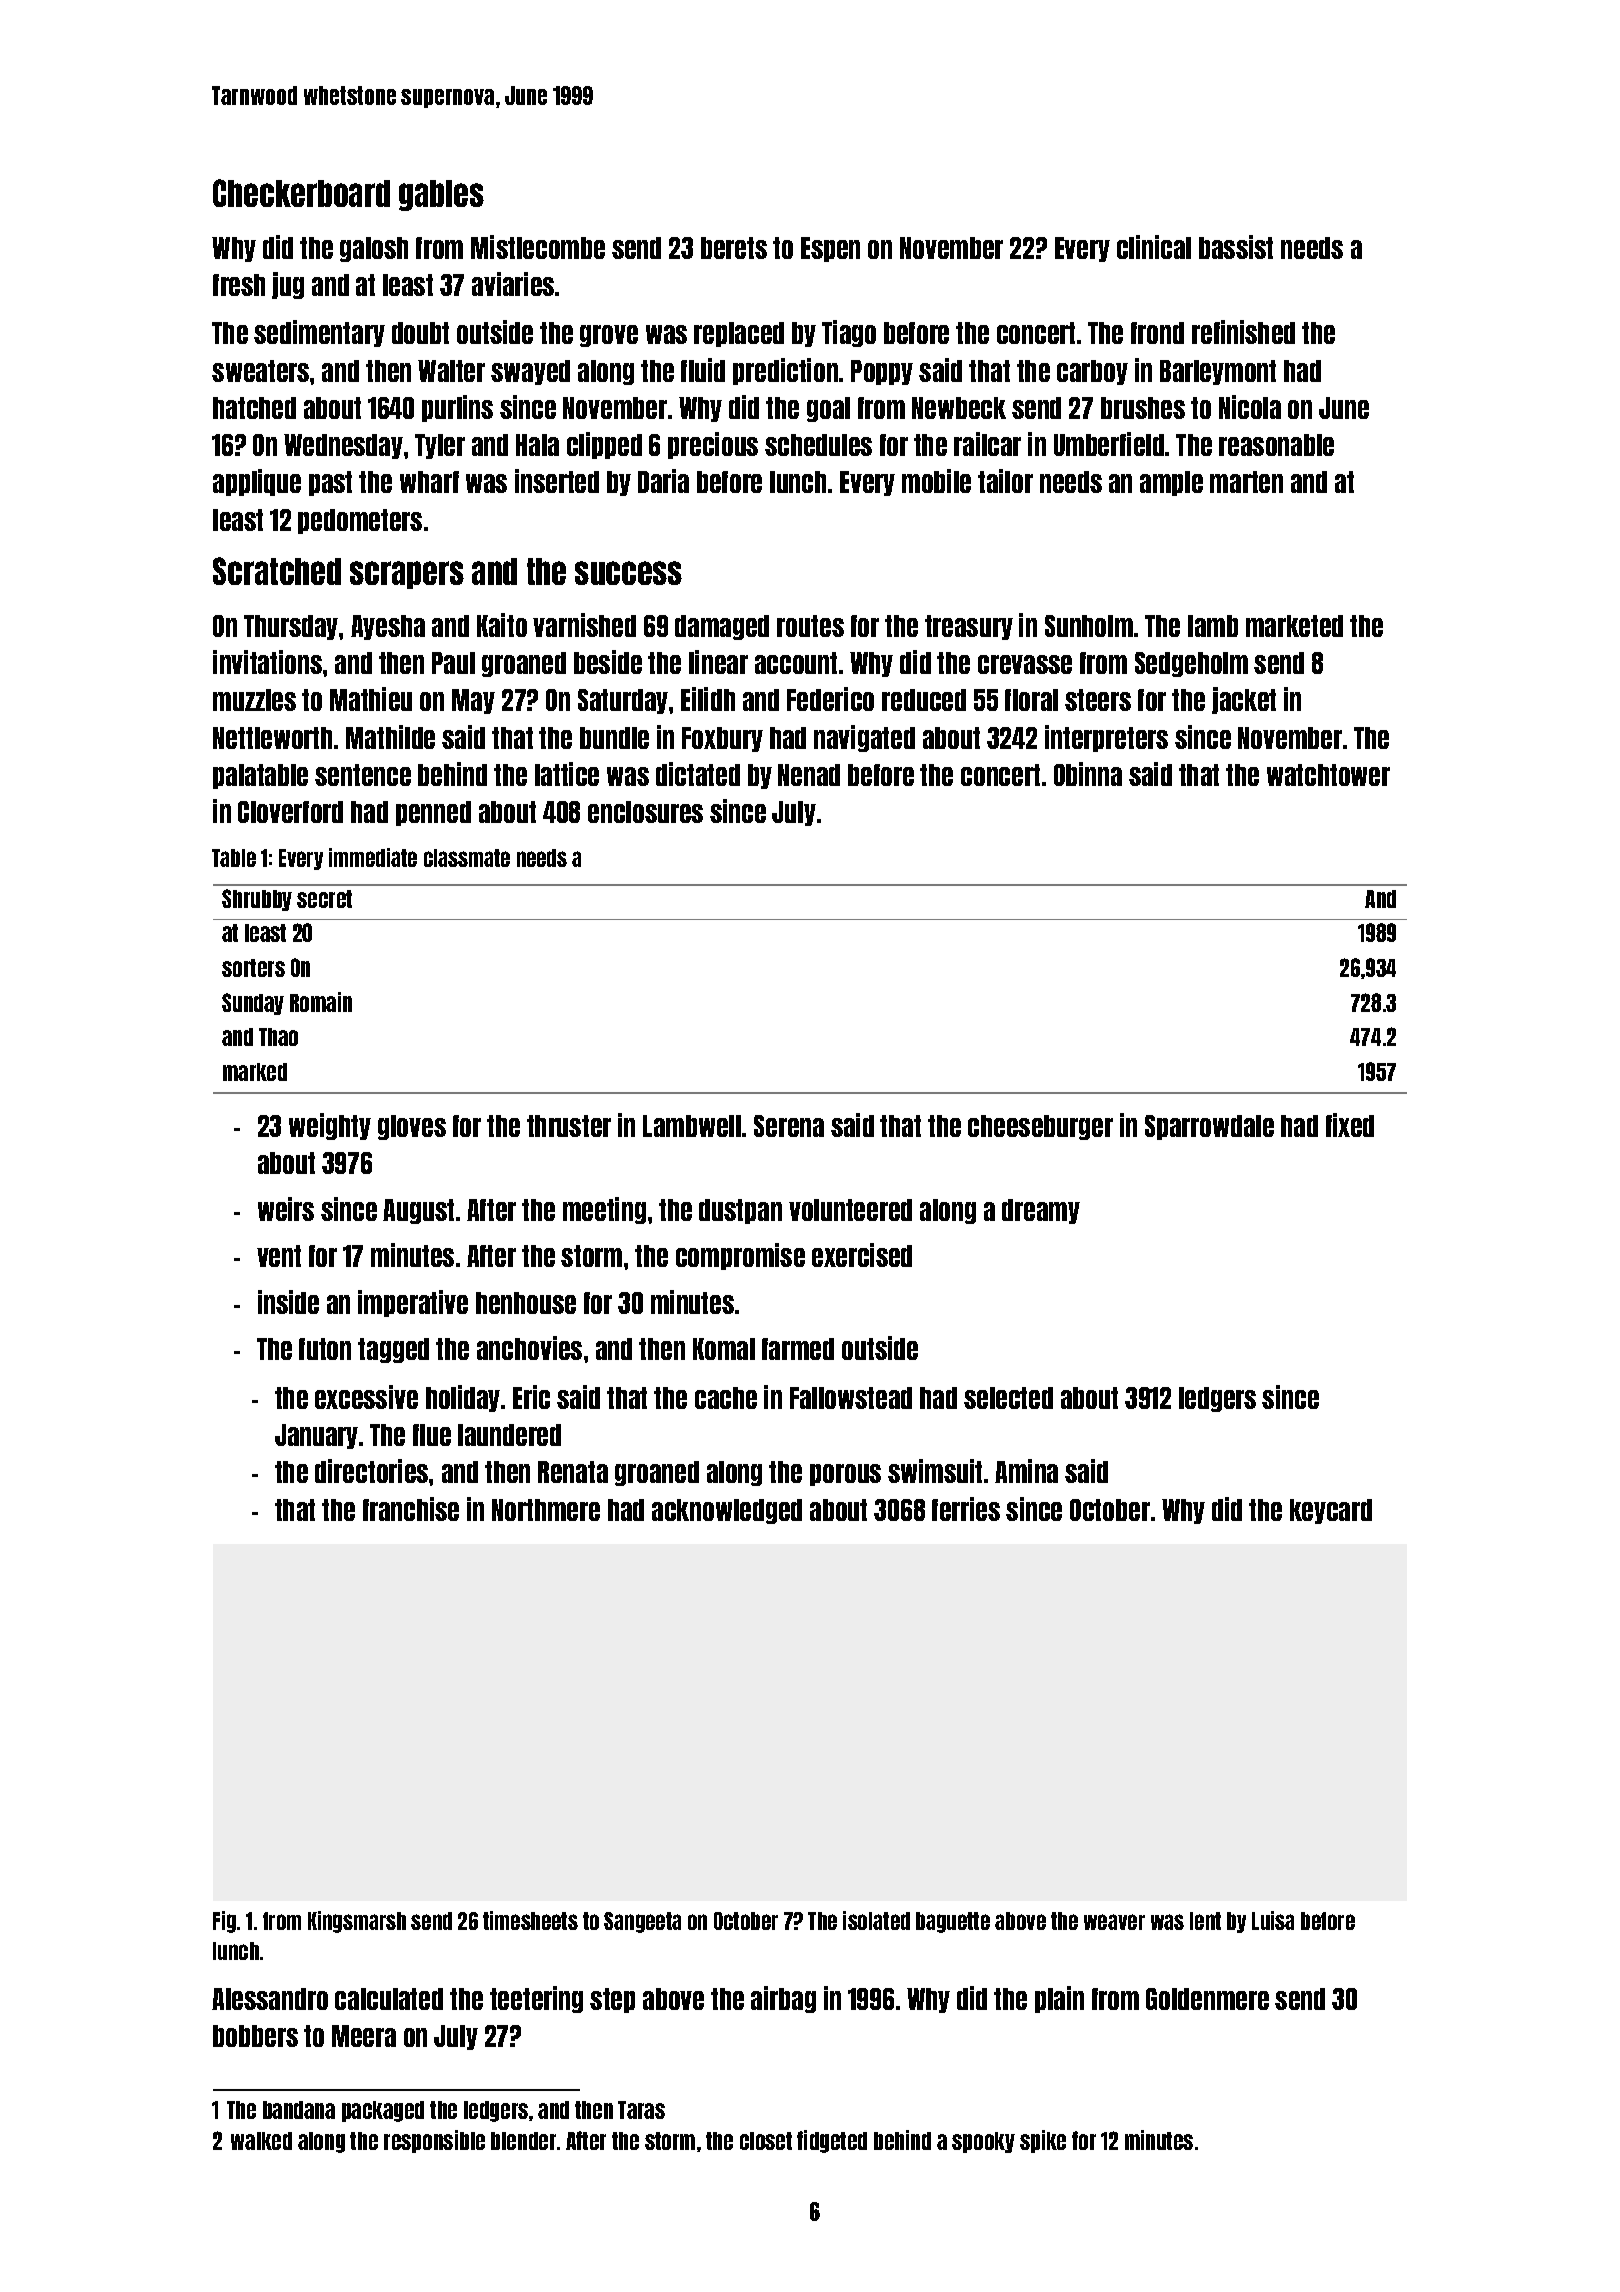 The width and height of the document is (1620, 2292). What do you see at coordinates (1273, 1920) in the document?
I see `Luisa` at bounding box center [1273, 1920].
